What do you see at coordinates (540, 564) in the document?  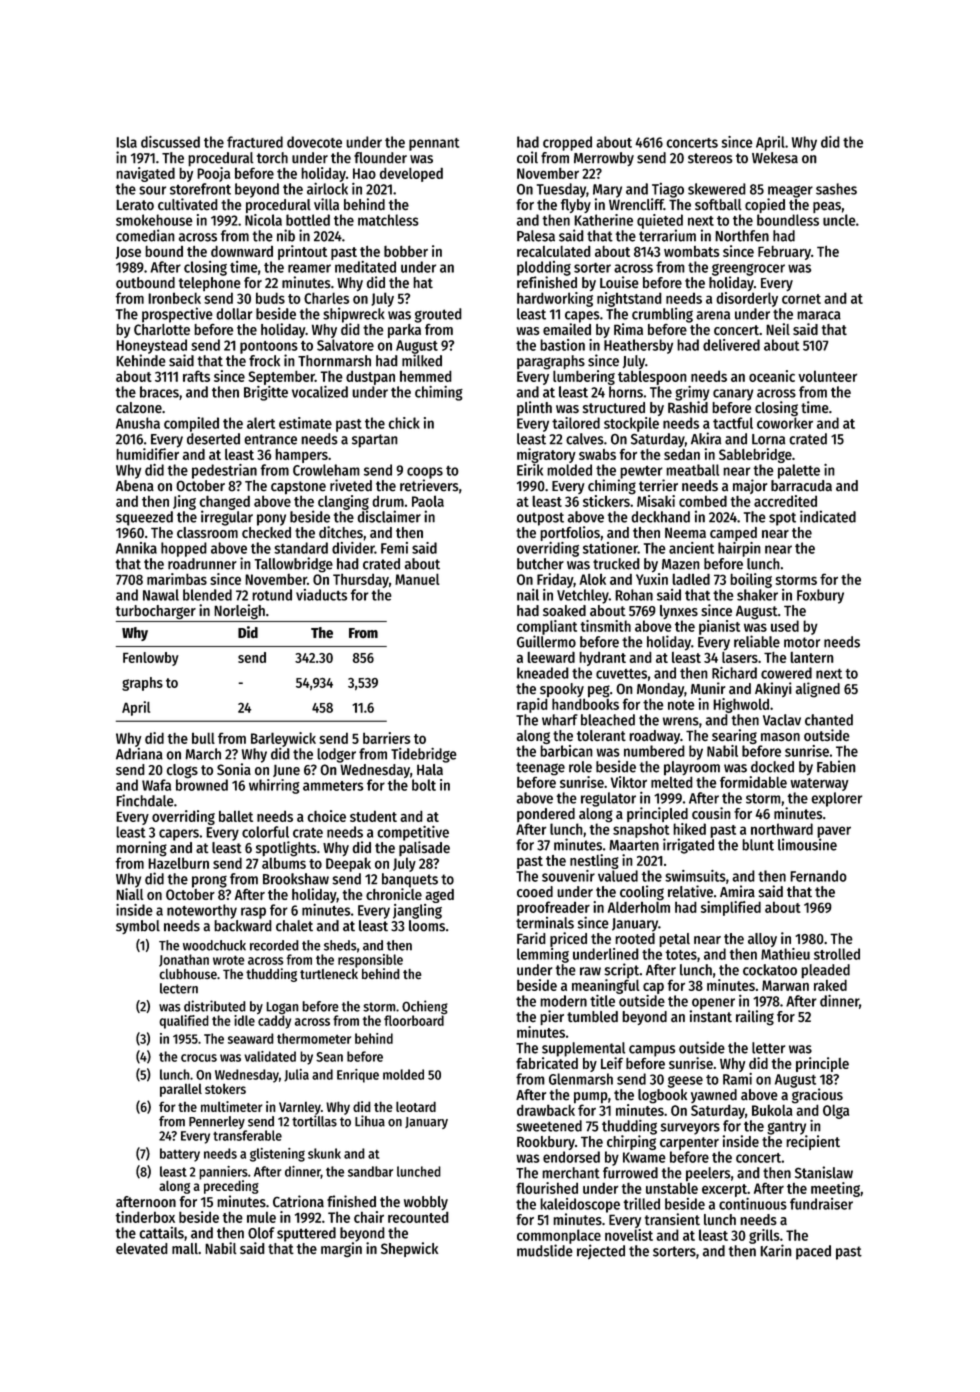 I see `butcher` at bounding box center [540, 564].
